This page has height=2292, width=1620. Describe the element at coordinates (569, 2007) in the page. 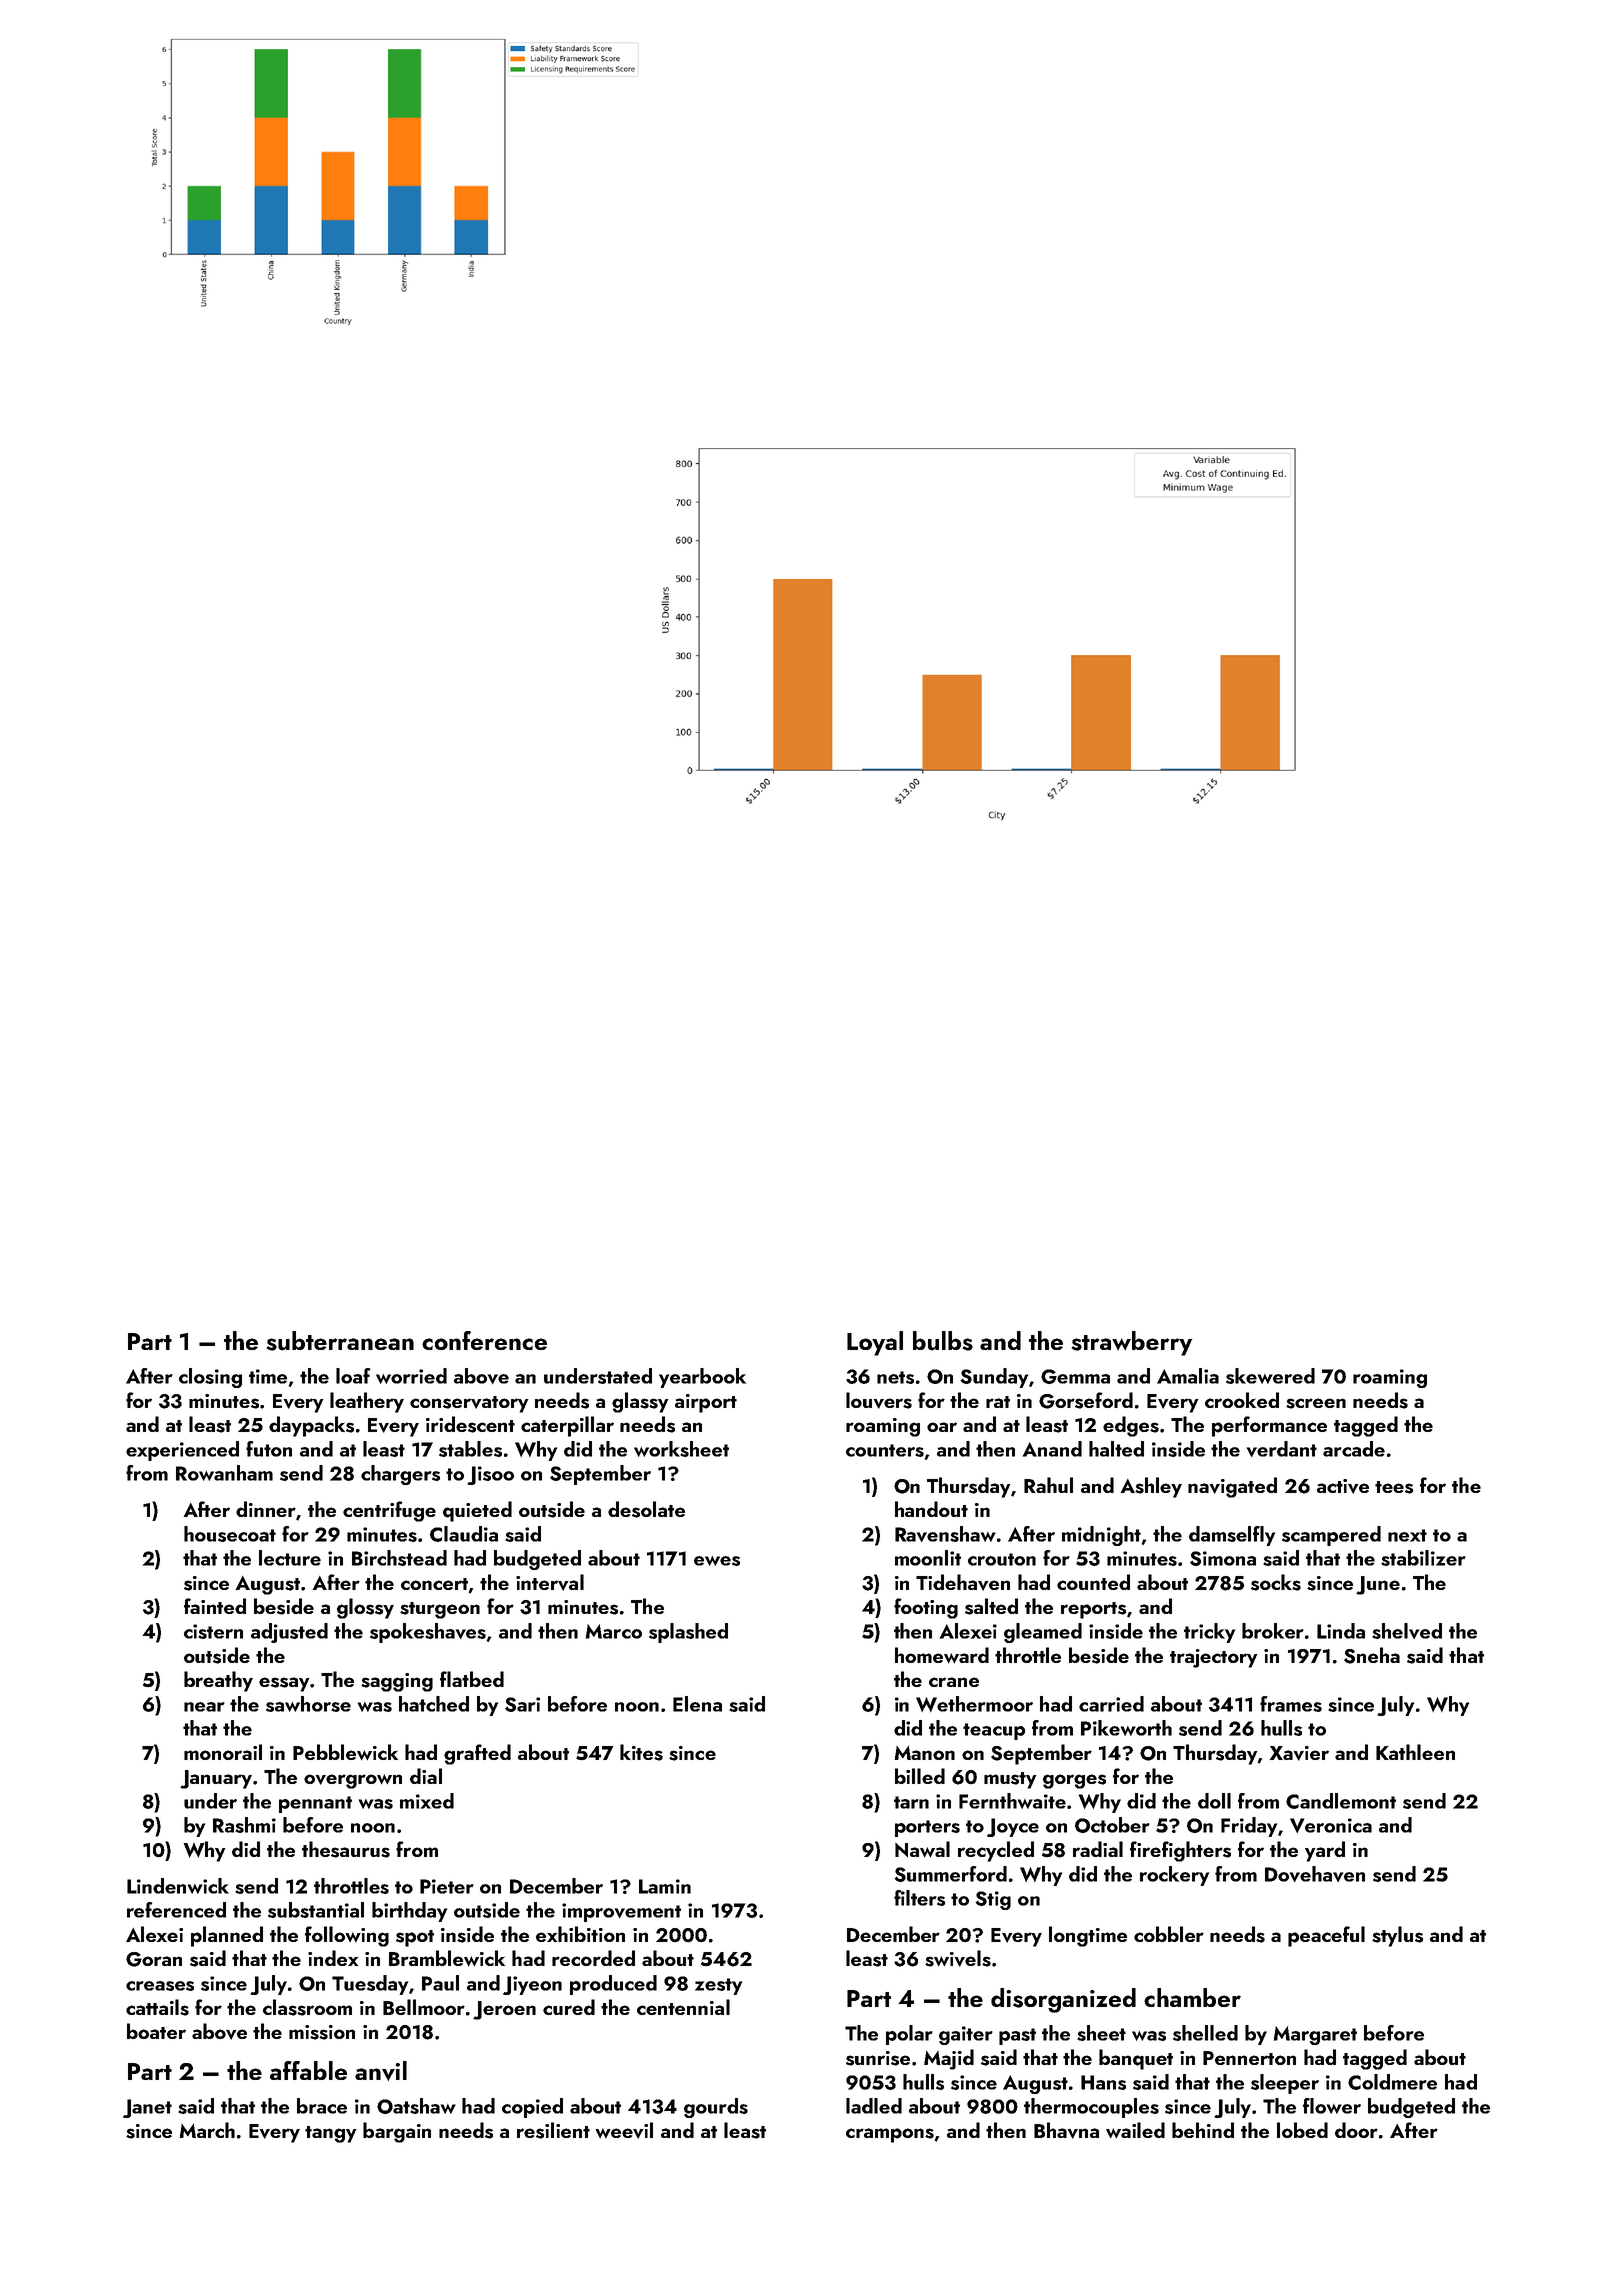

I see `cured` at that location.
